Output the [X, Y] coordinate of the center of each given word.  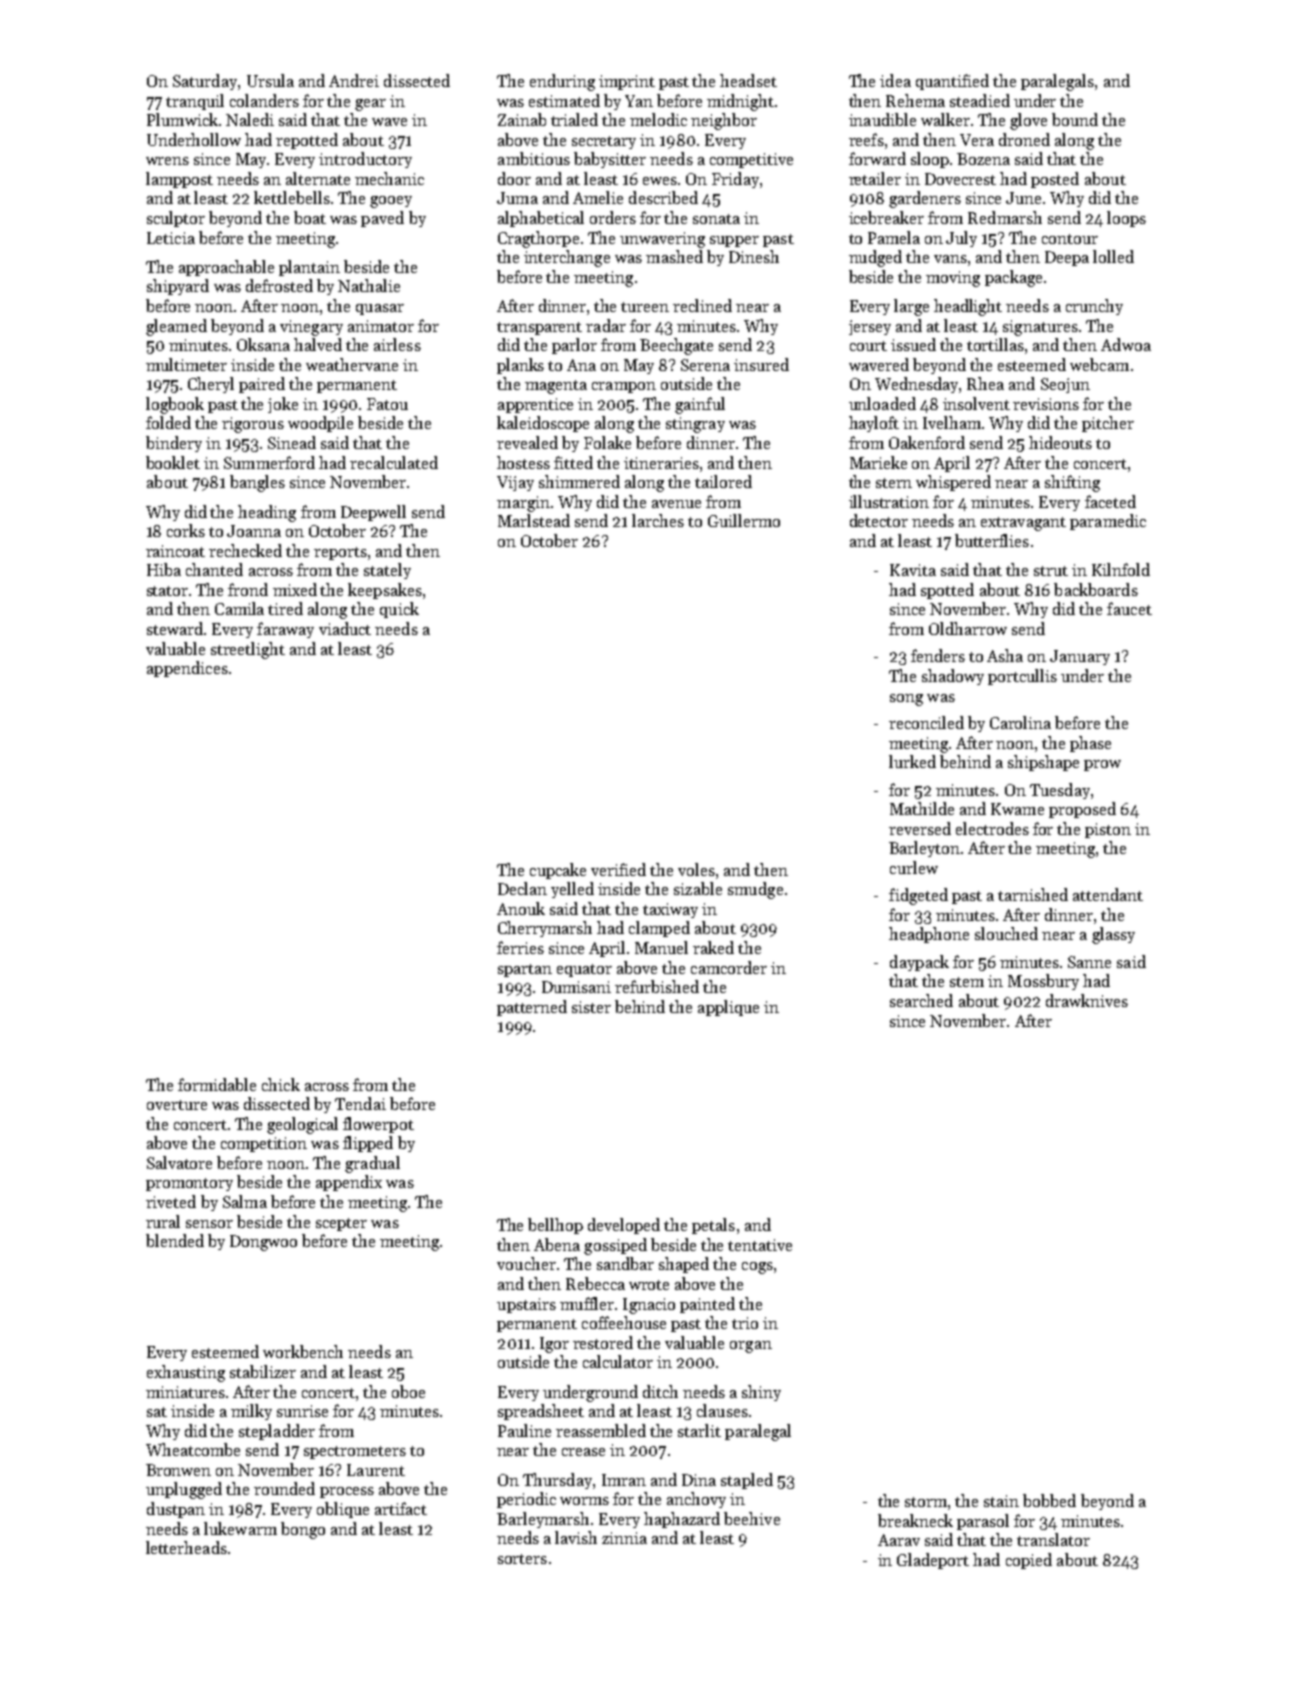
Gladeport [933, 1561]
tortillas [995, 344]
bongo [303, 1530]
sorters [522, 1559]
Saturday [205, 82]
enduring [562, 82]
